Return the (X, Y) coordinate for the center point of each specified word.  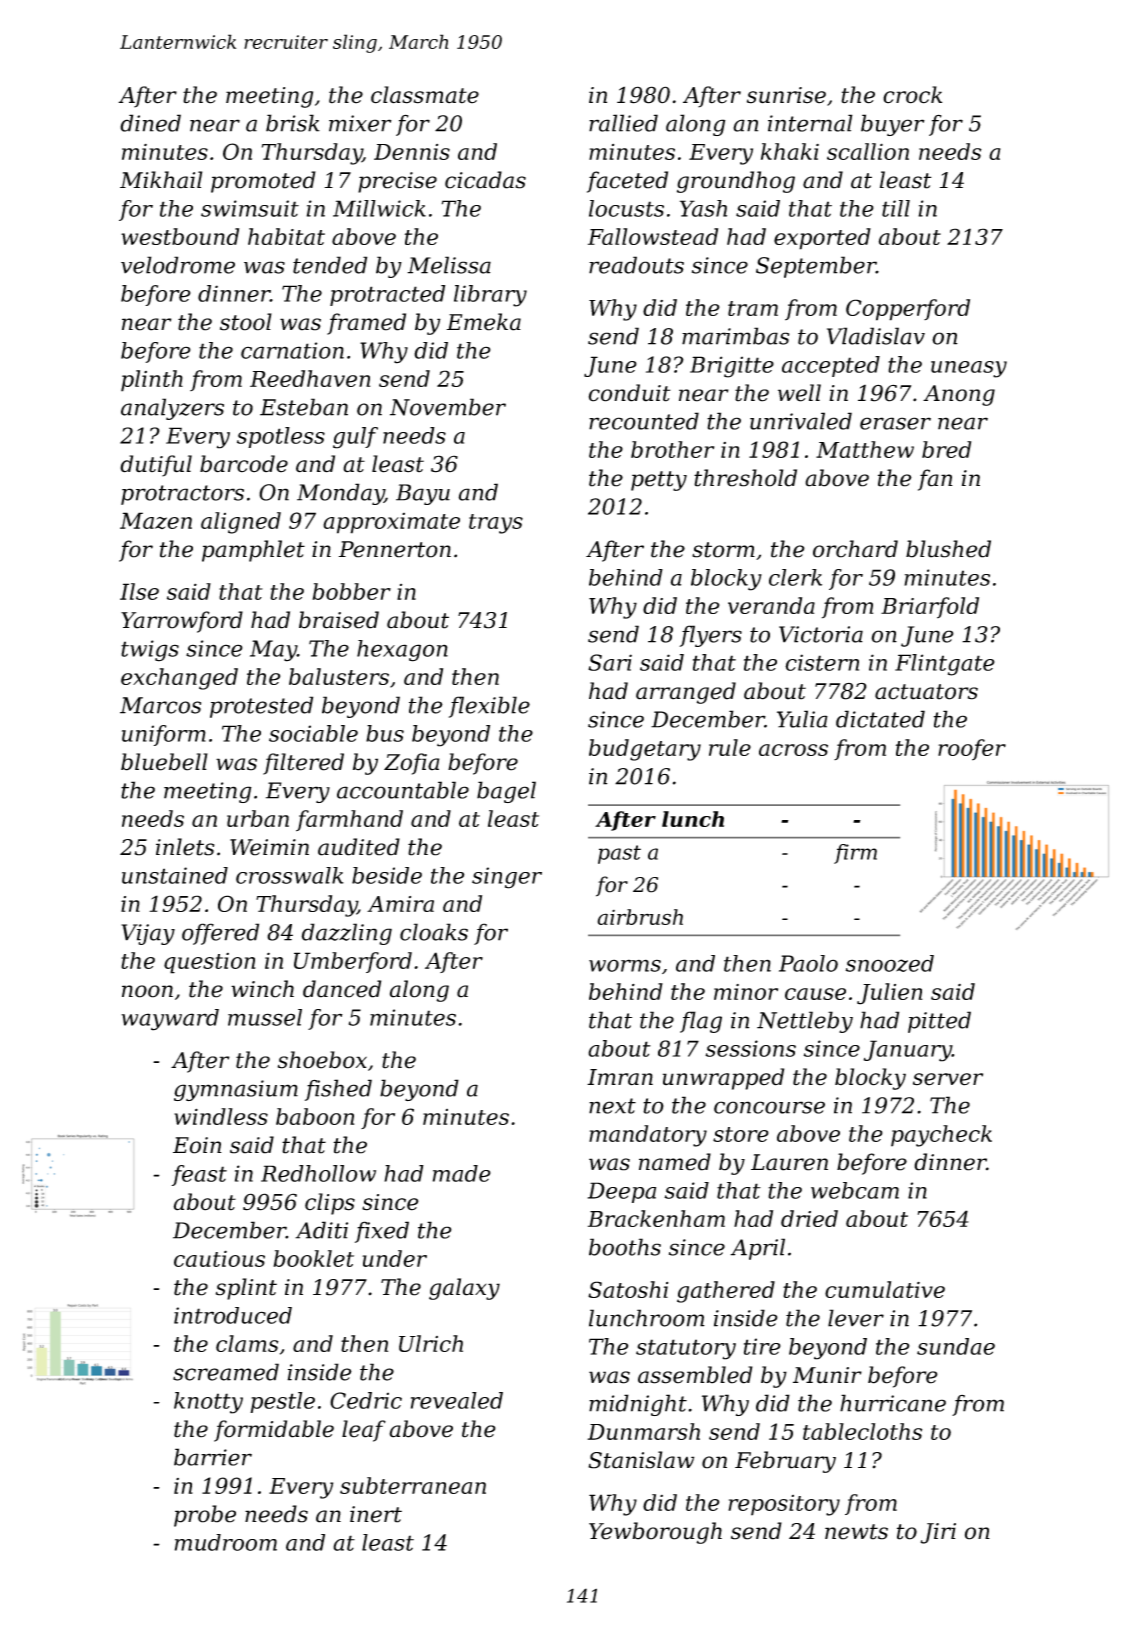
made (462, 1173)
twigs (150, 651)
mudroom (226, 1542)
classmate (425, 95)
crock (912, 95)
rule (730, 747)
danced (342, 989)
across (793, 750)
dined (150, 123)
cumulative (885, 1289)
